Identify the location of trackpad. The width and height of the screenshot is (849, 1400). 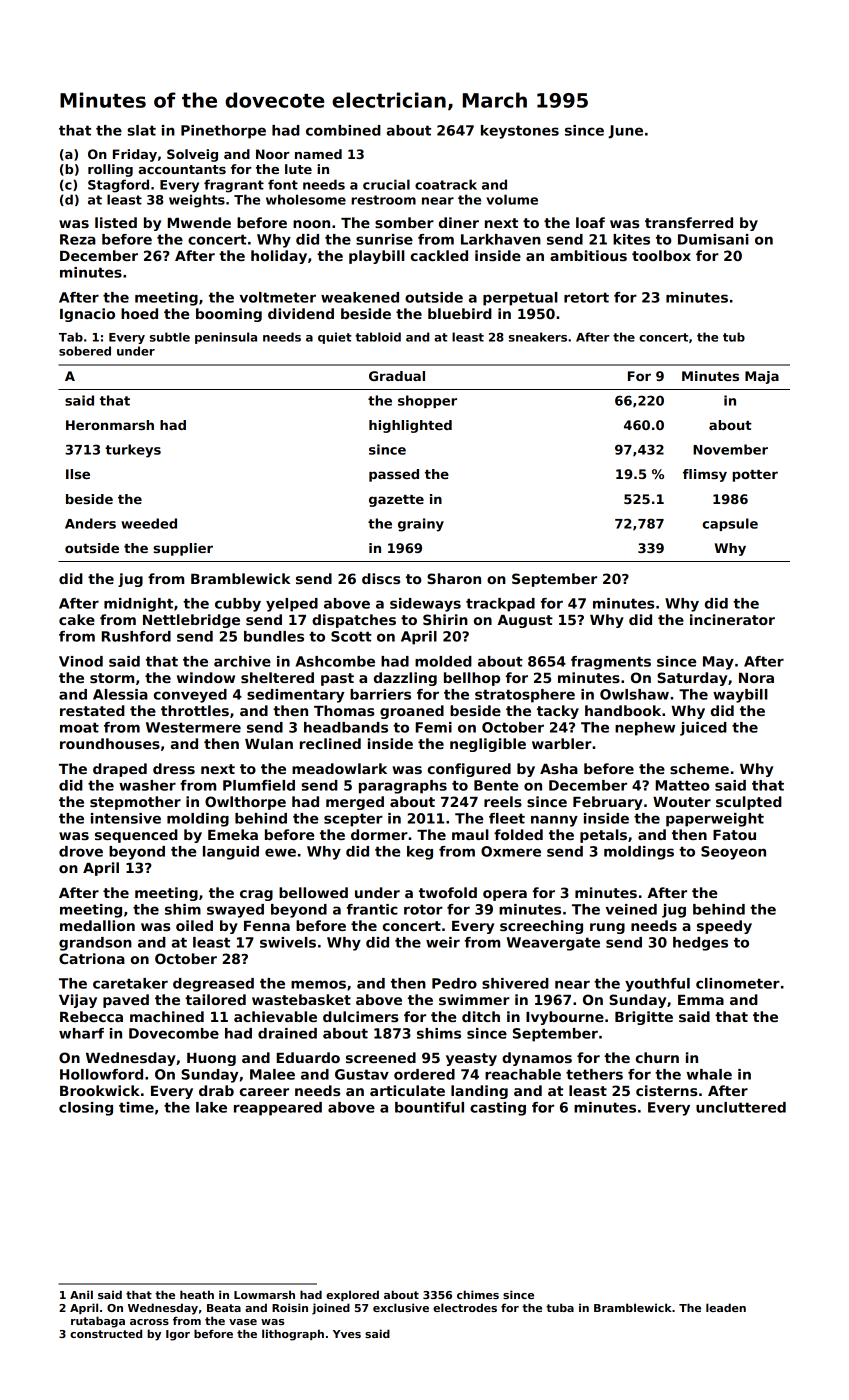
(500, 605).
